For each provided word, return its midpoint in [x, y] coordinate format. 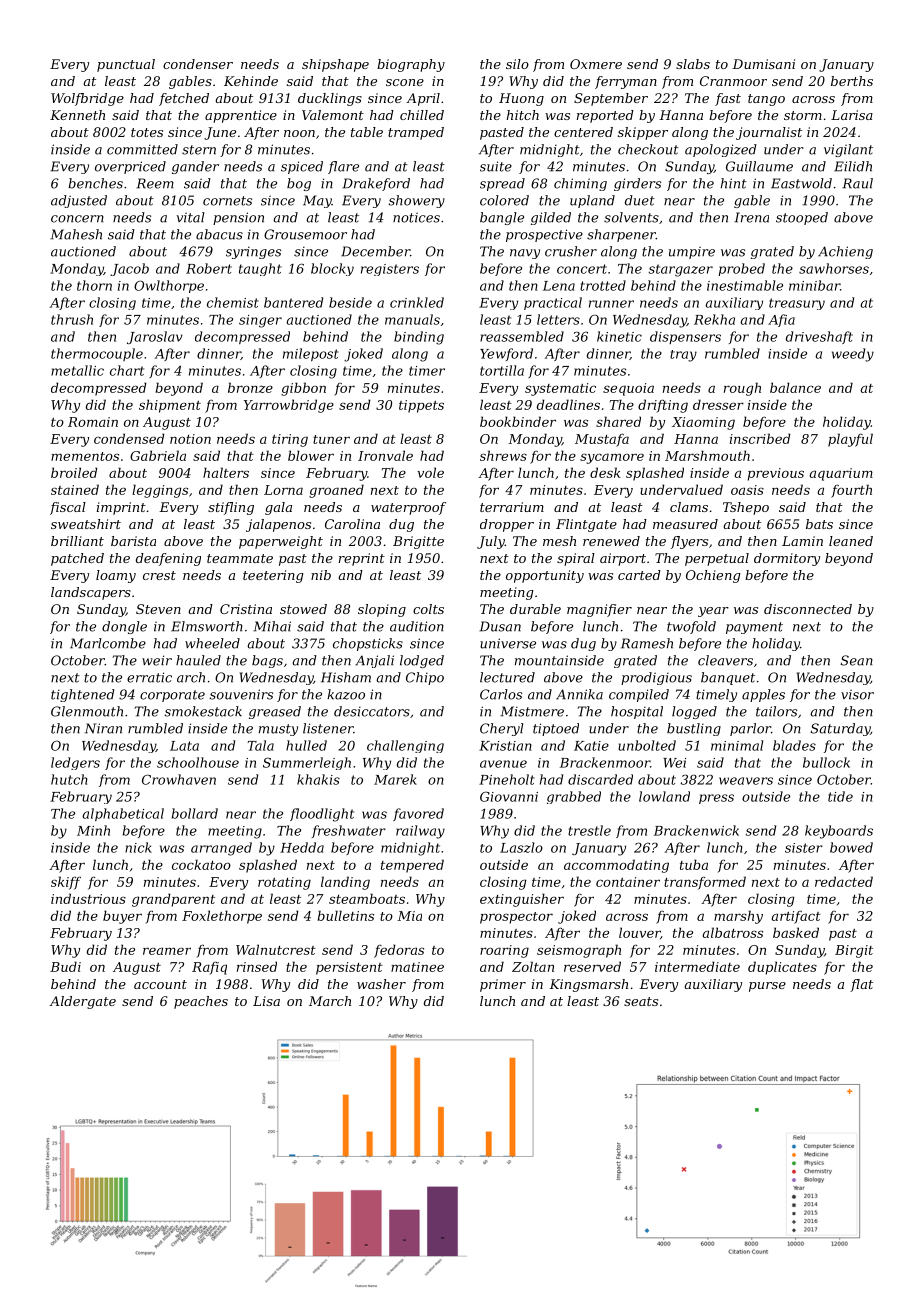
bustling [694, 729]
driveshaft [819, 337]
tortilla [502, 370]
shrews [503, 455]
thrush [72, 319]
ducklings [330, 99]
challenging [405, 746]
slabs [693, 64]
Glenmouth [87, 711]
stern [199, 150]
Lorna [283, 490]
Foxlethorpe [222, 917]
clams [689, 507]
